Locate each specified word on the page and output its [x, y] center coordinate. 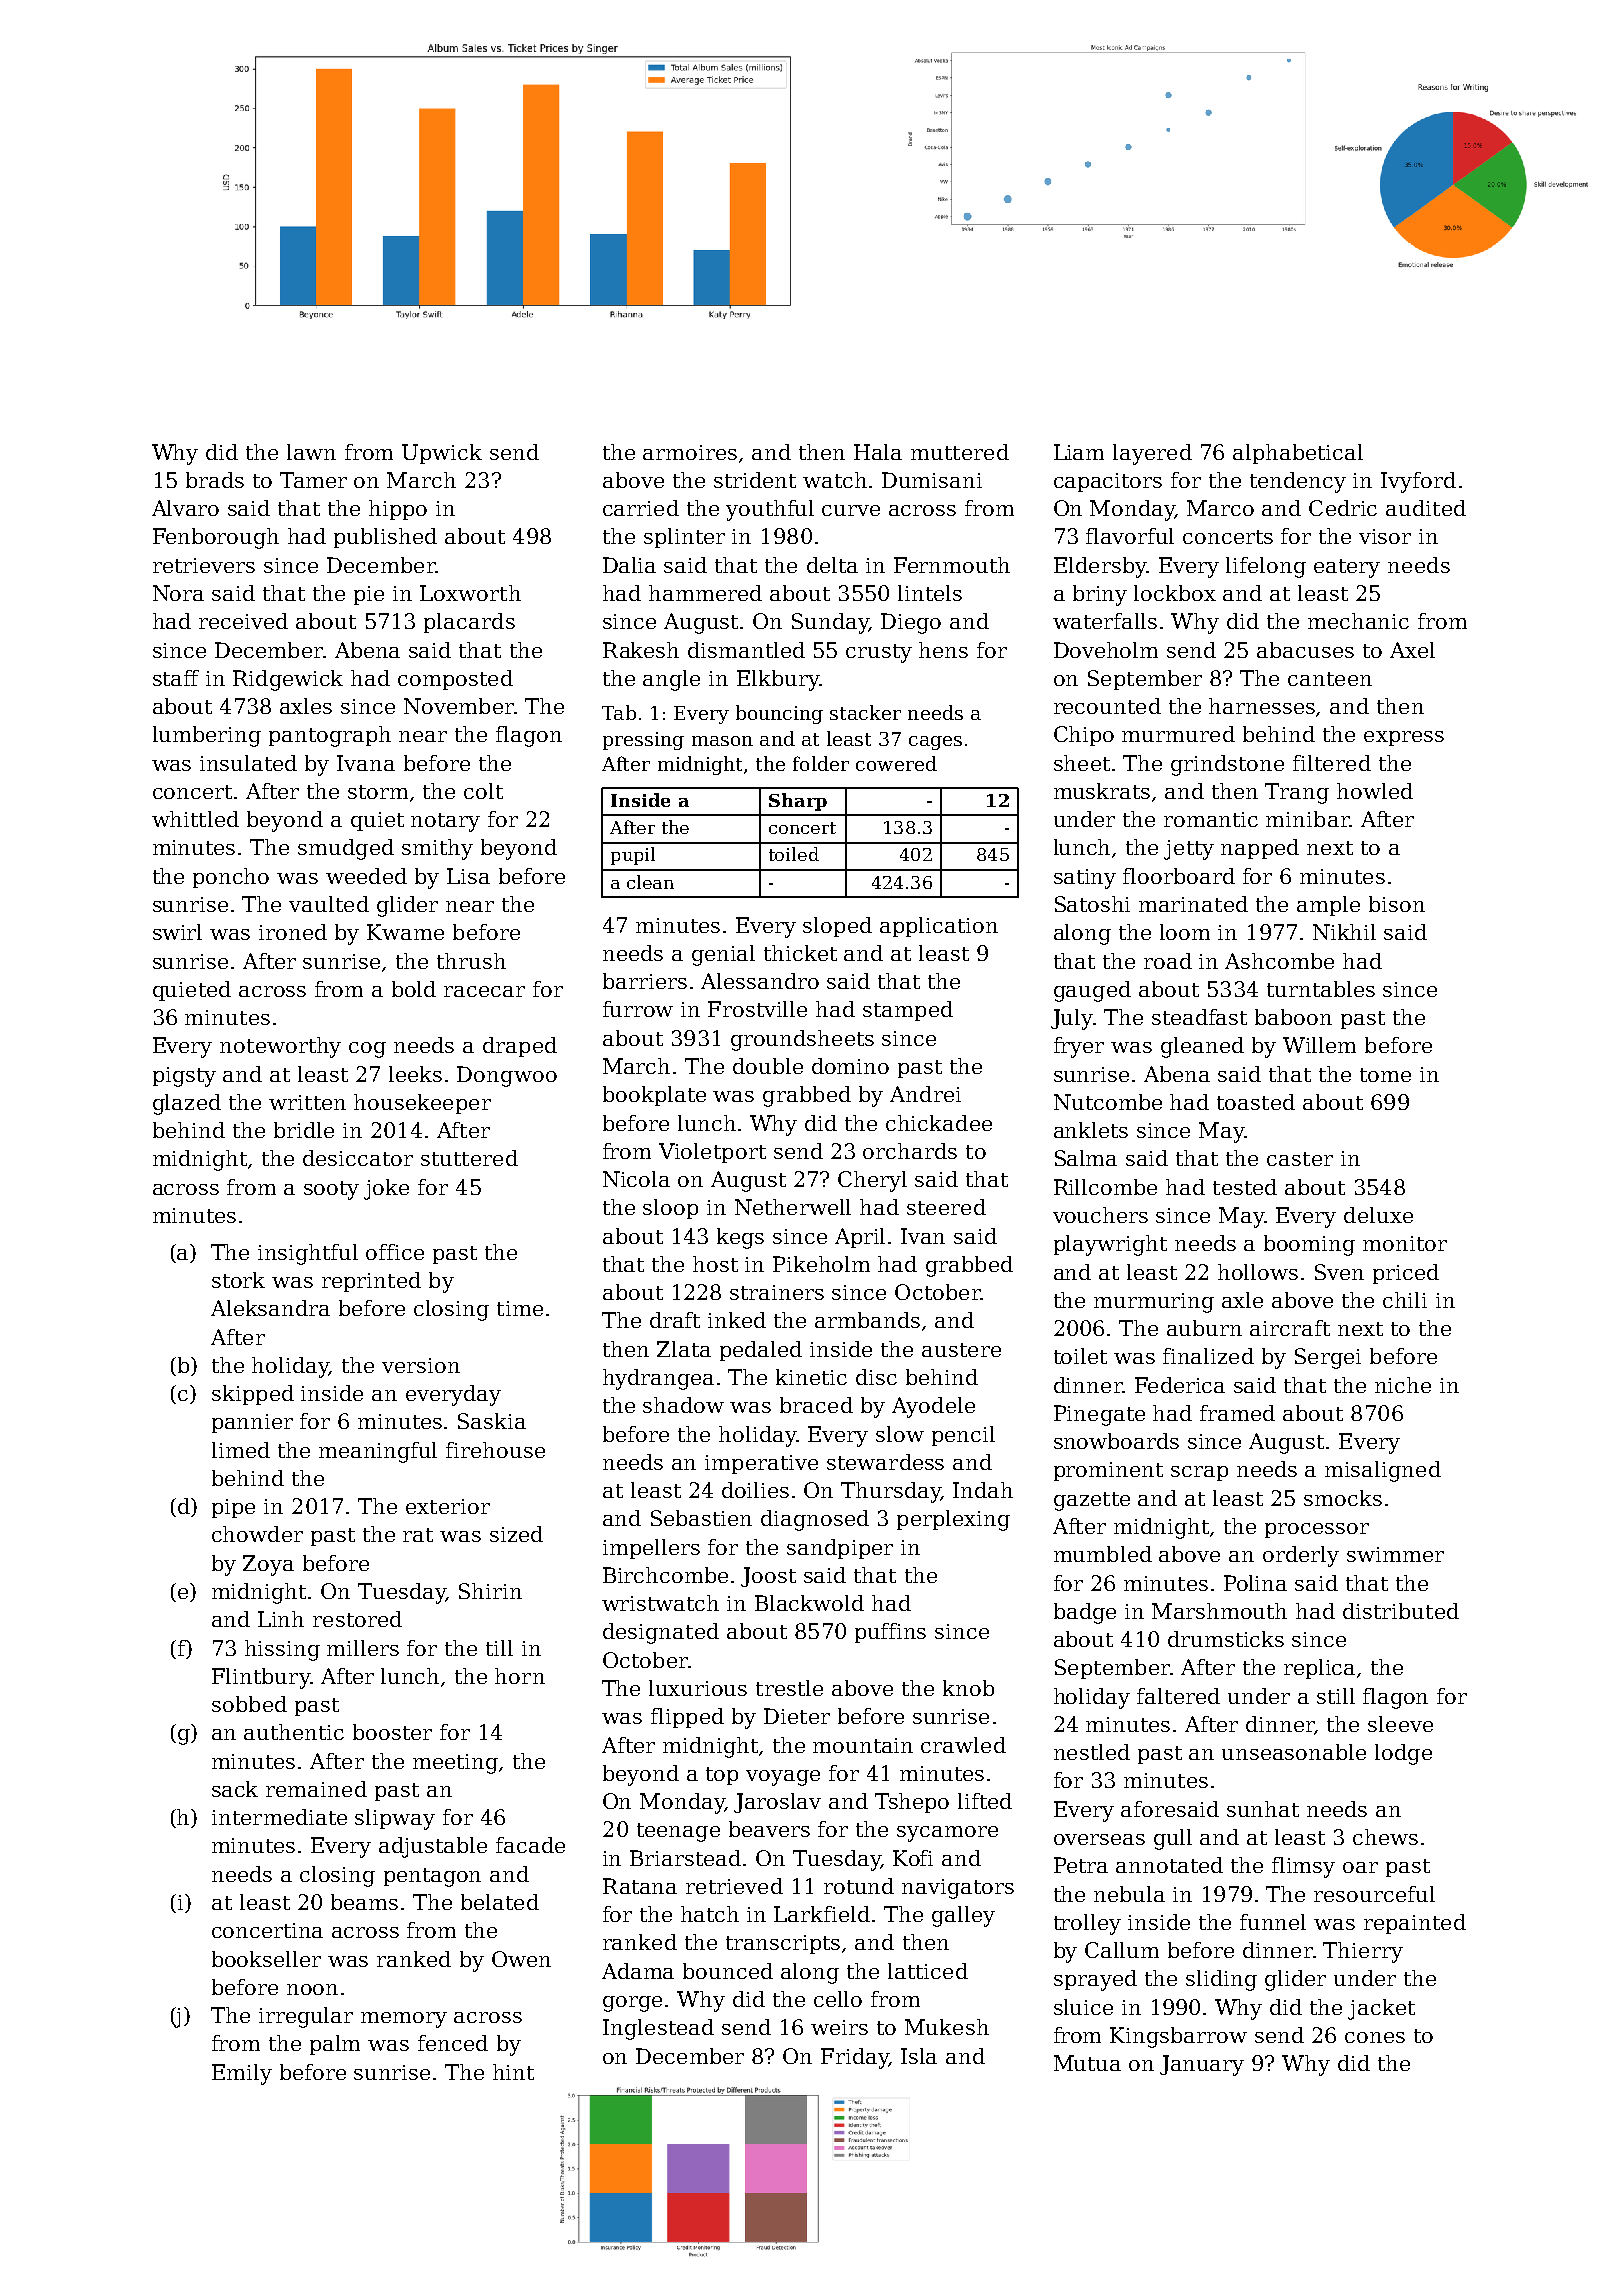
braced [816, 1405]
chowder [257, 1534]
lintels [930, 593]
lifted [985, 1801]
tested [1245, 1187]
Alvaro [185, 508]
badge [1085, 1613]
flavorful [1130, 536]
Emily [242, 2074]
